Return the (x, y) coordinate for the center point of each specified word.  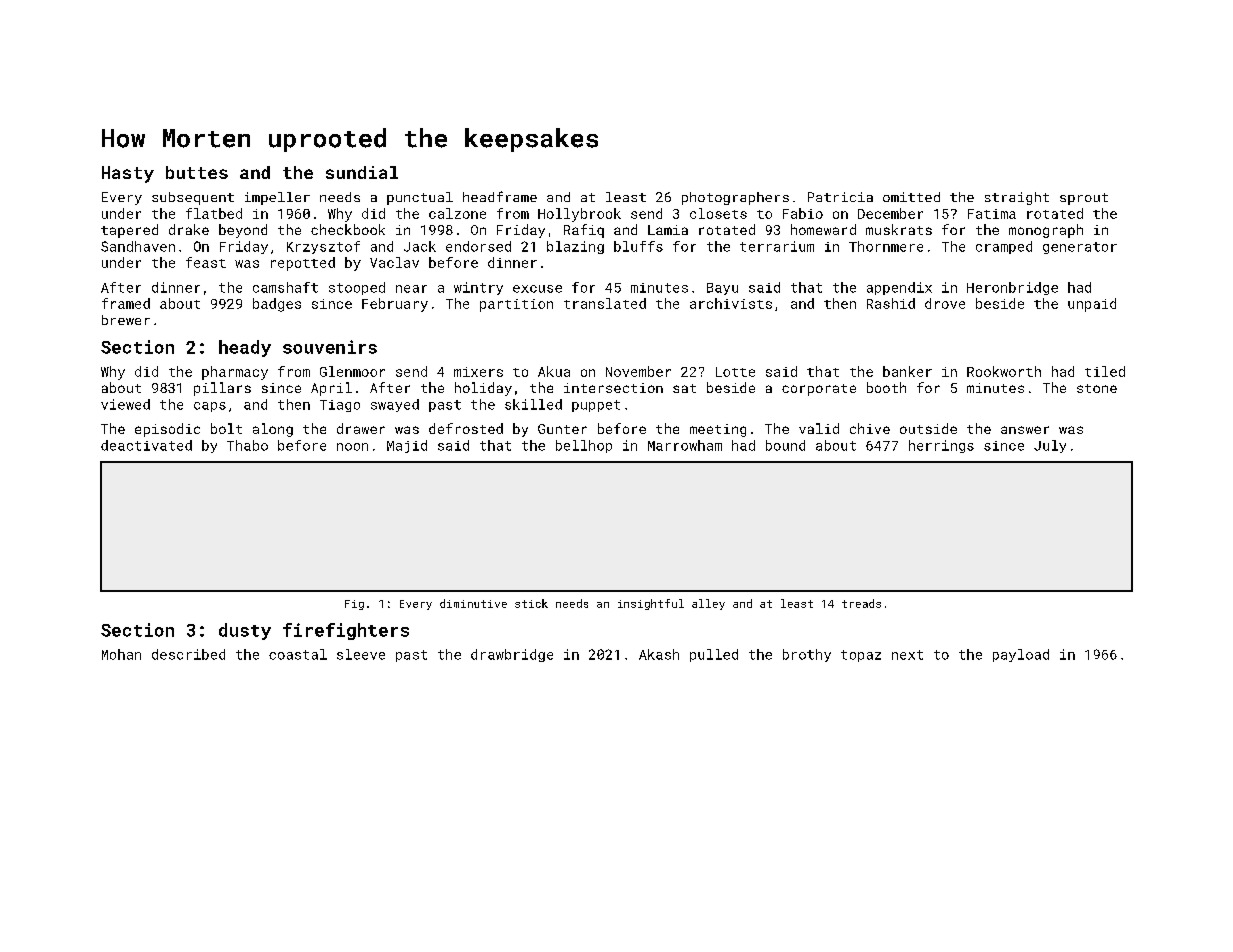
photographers (735, 198)
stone (1097, 388)
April (331, 389)
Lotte (735, 372)
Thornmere (886, 246)
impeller (277, 198)
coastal (298, 654)
